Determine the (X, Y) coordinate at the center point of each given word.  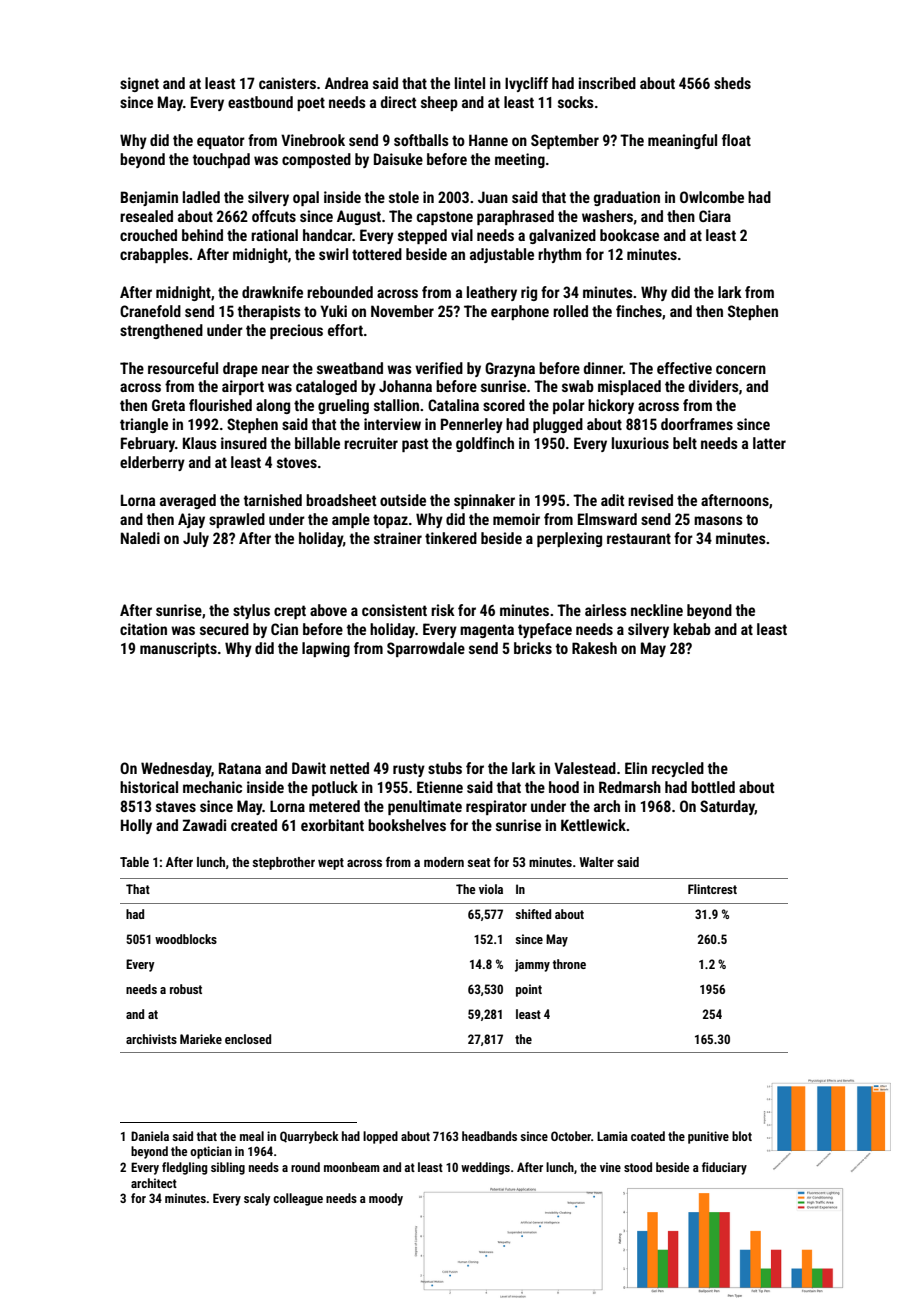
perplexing (569, 539)
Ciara (715, 216)
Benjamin (149, 198)
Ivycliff (526, 84)
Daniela (150, 1136)
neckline (657, 610)
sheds (732, 83)
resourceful (183, 368)
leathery (492, 293)
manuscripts (178, 649)
